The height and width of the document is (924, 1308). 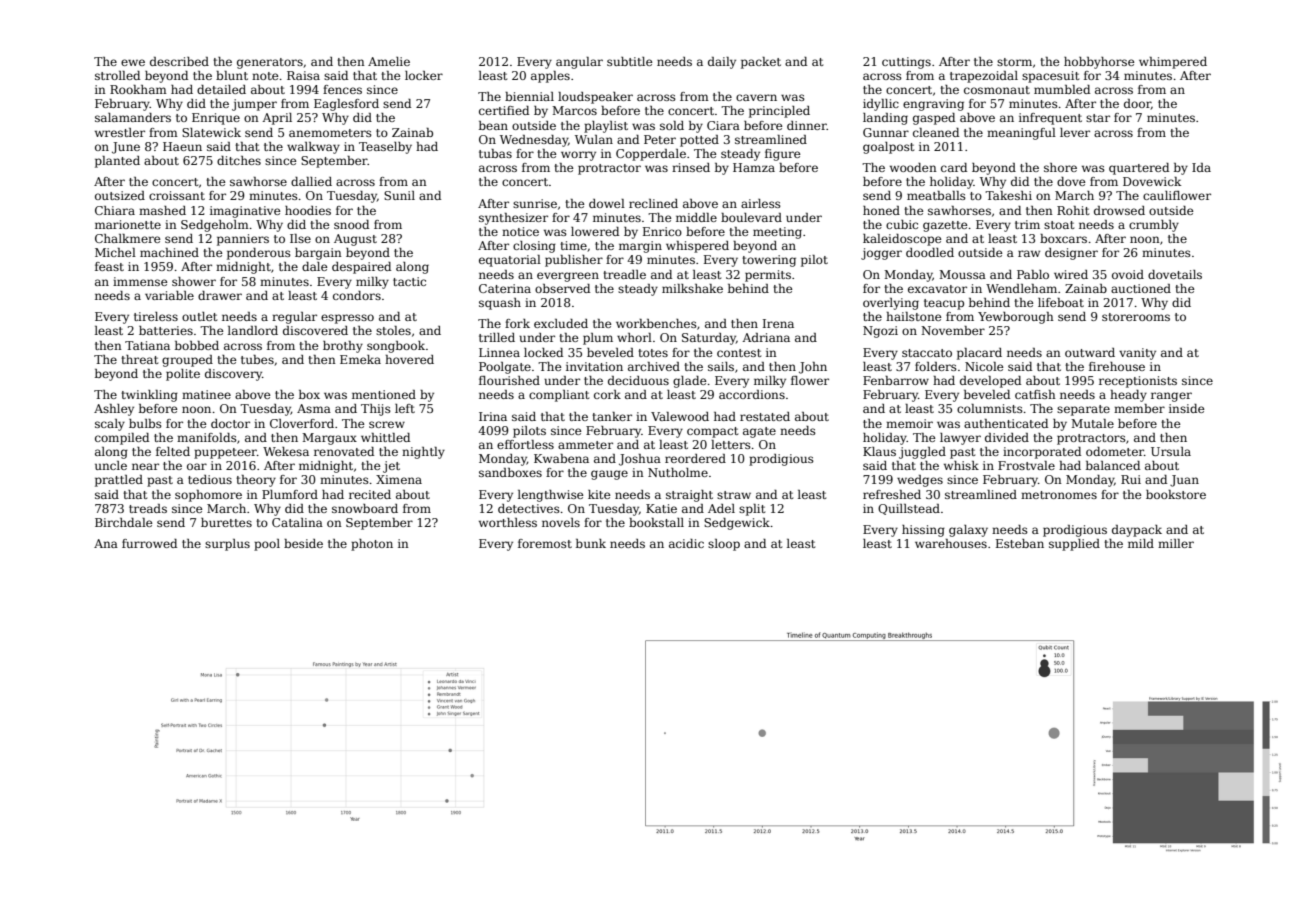 What do you see at coordinates (722, 63) in the document?
I see `daily` at bounding box center [722, 63].
